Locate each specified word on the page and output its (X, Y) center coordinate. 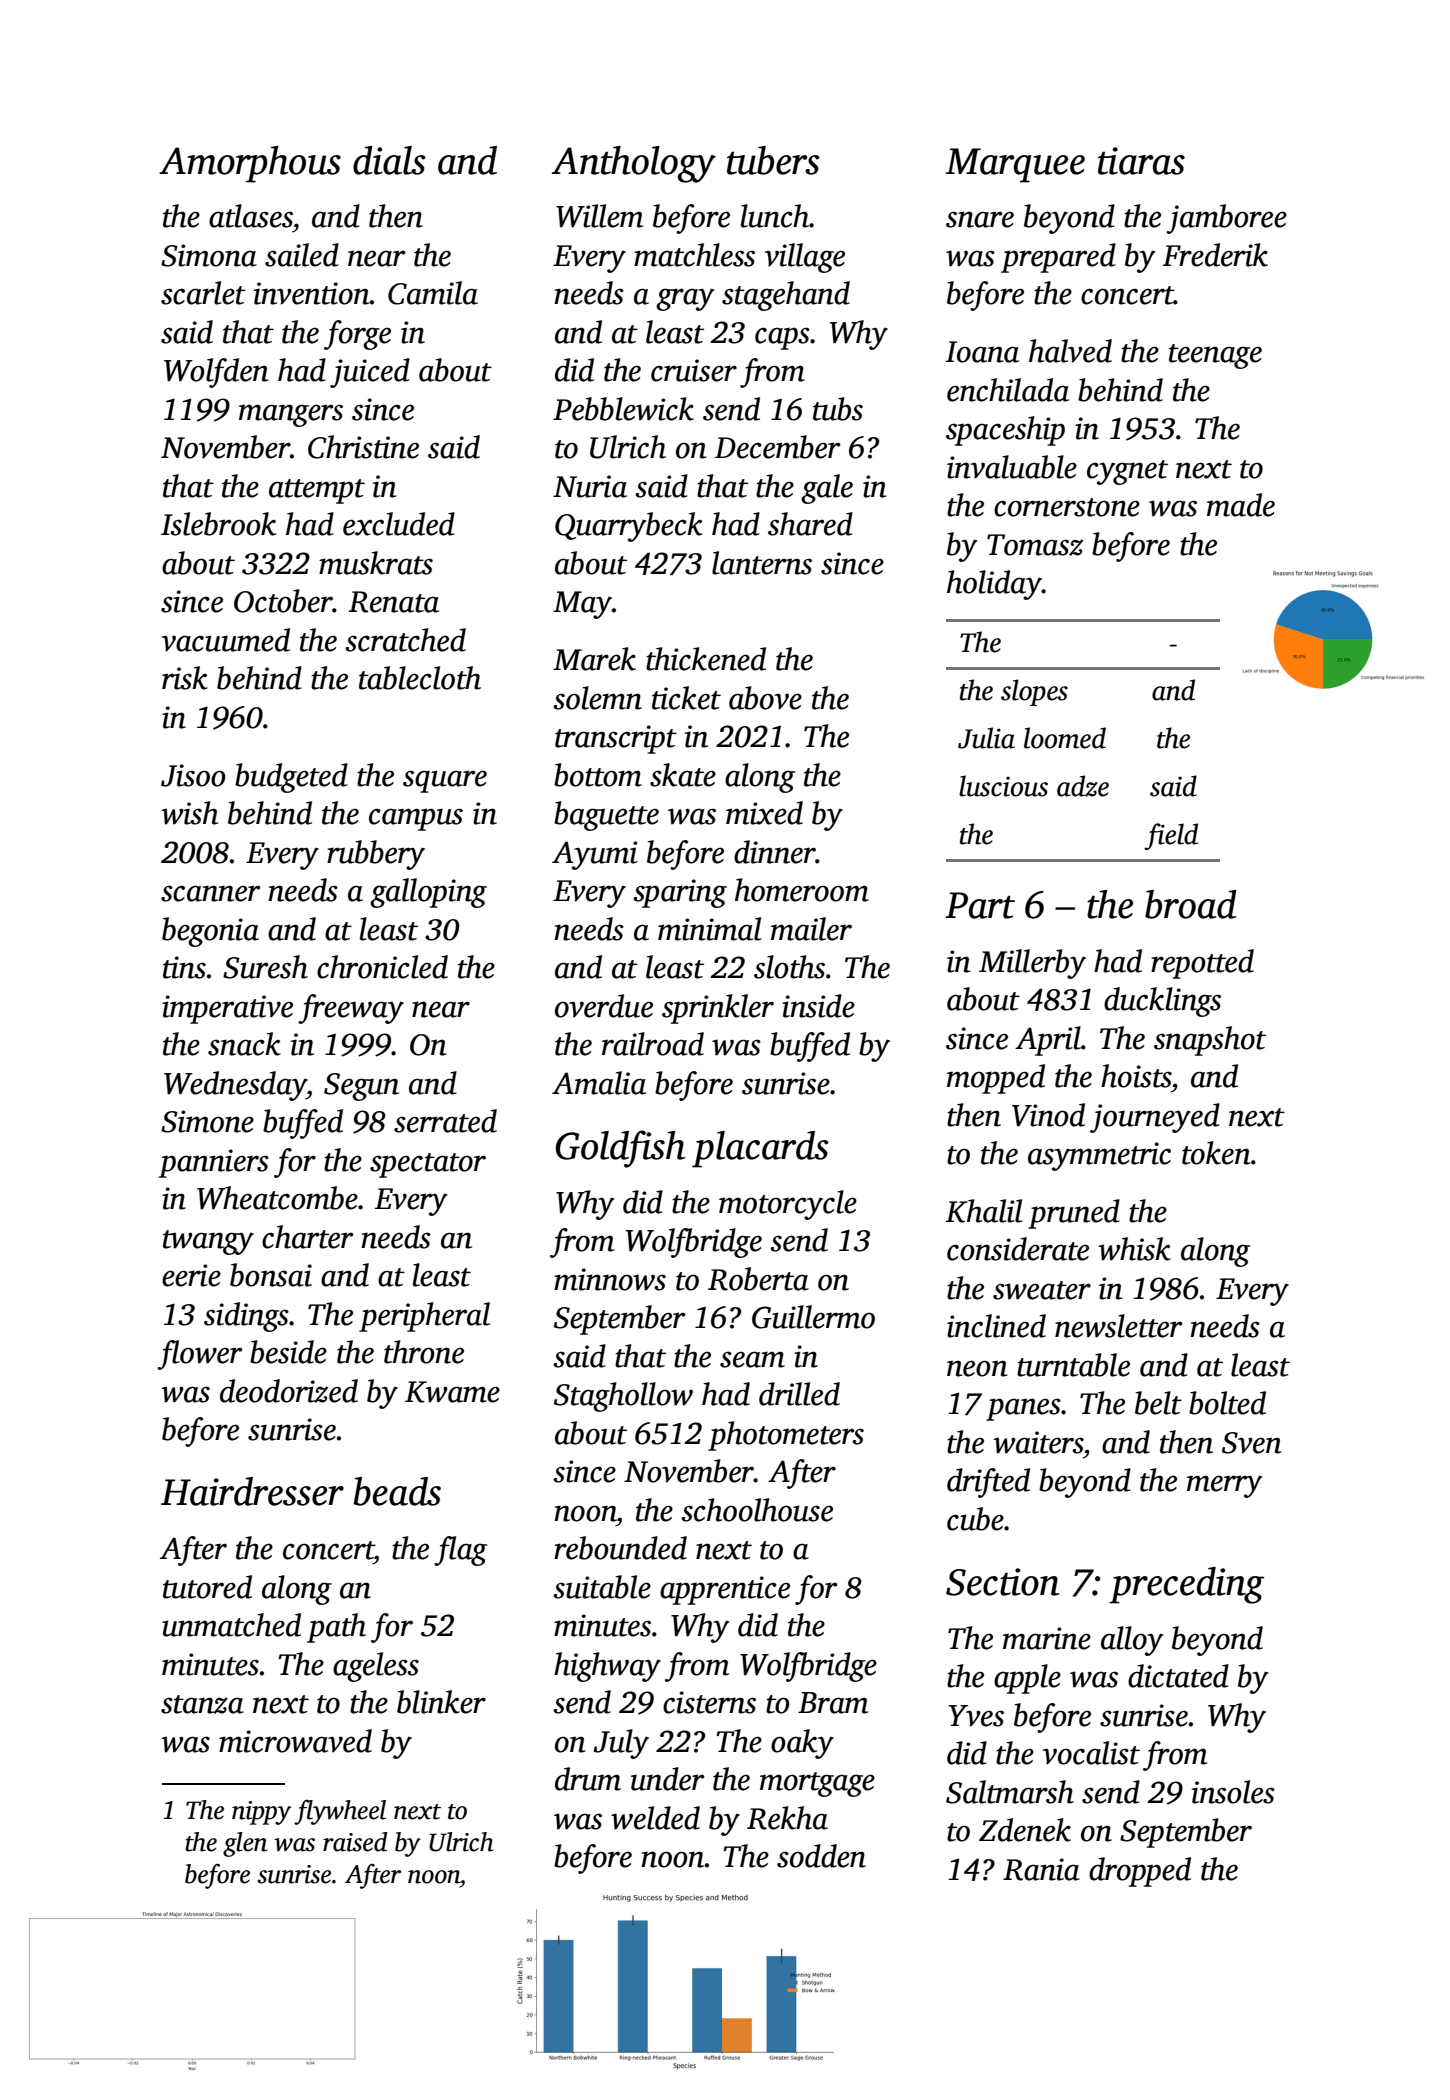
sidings (246, 1317)
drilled (799, 1394)
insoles (1233, 1792)
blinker (441, 1702)
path (336, 1628)
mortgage (817, 1784)
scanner (210, 893)
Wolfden (216, 373)
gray (685, 299)
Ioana (982, 352)
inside (818, 1006)
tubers (773, 160)
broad (1191, 904)
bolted (1227, 1403)
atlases (251, 216)
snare (980, 219)
